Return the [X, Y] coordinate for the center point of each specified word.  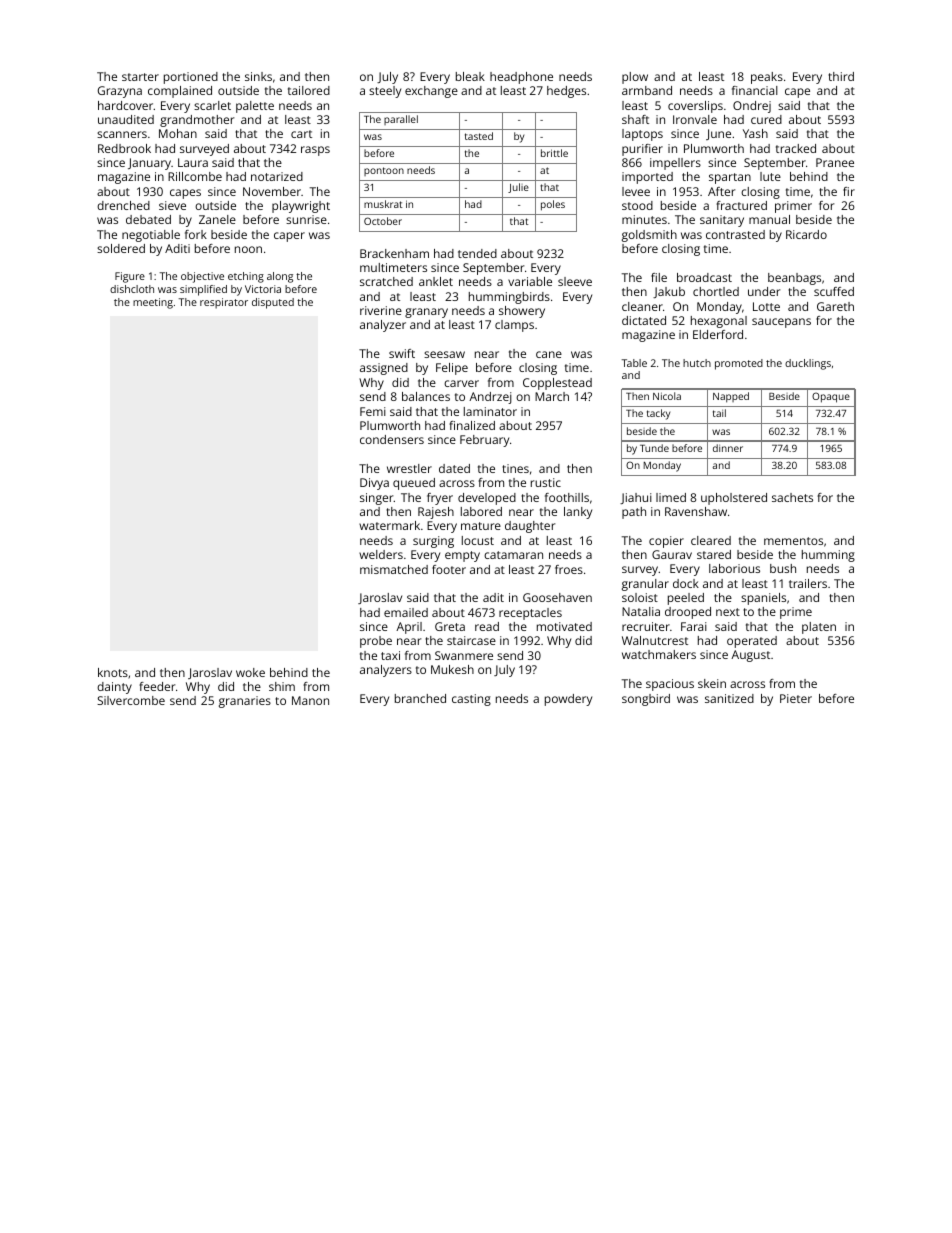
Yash [755, 133]
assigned [384, 369]
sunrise [306, 219]
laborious [734, 568]
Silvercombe [131, 700]
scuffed [834, 291]
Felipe [452, 369]
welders [381, 554]
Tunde [654, 448]
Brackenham [394, 253]
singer [377, 499]
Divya [374, 484]
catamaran [513, 555]
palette [255, 107]
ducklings [808, 364]
